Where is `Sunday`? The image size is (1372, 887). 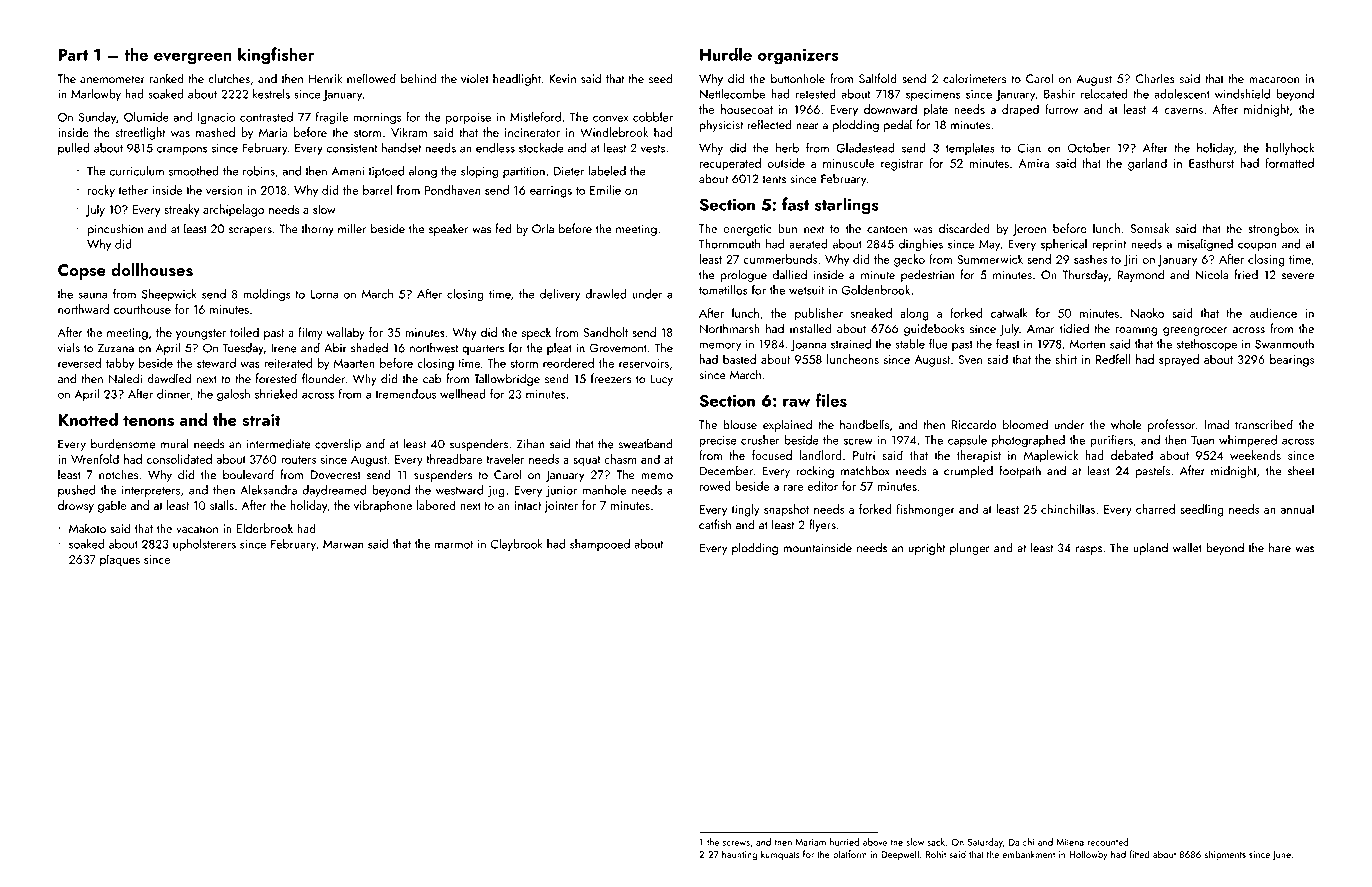
Sunday is located at coordinates (97, 118).
